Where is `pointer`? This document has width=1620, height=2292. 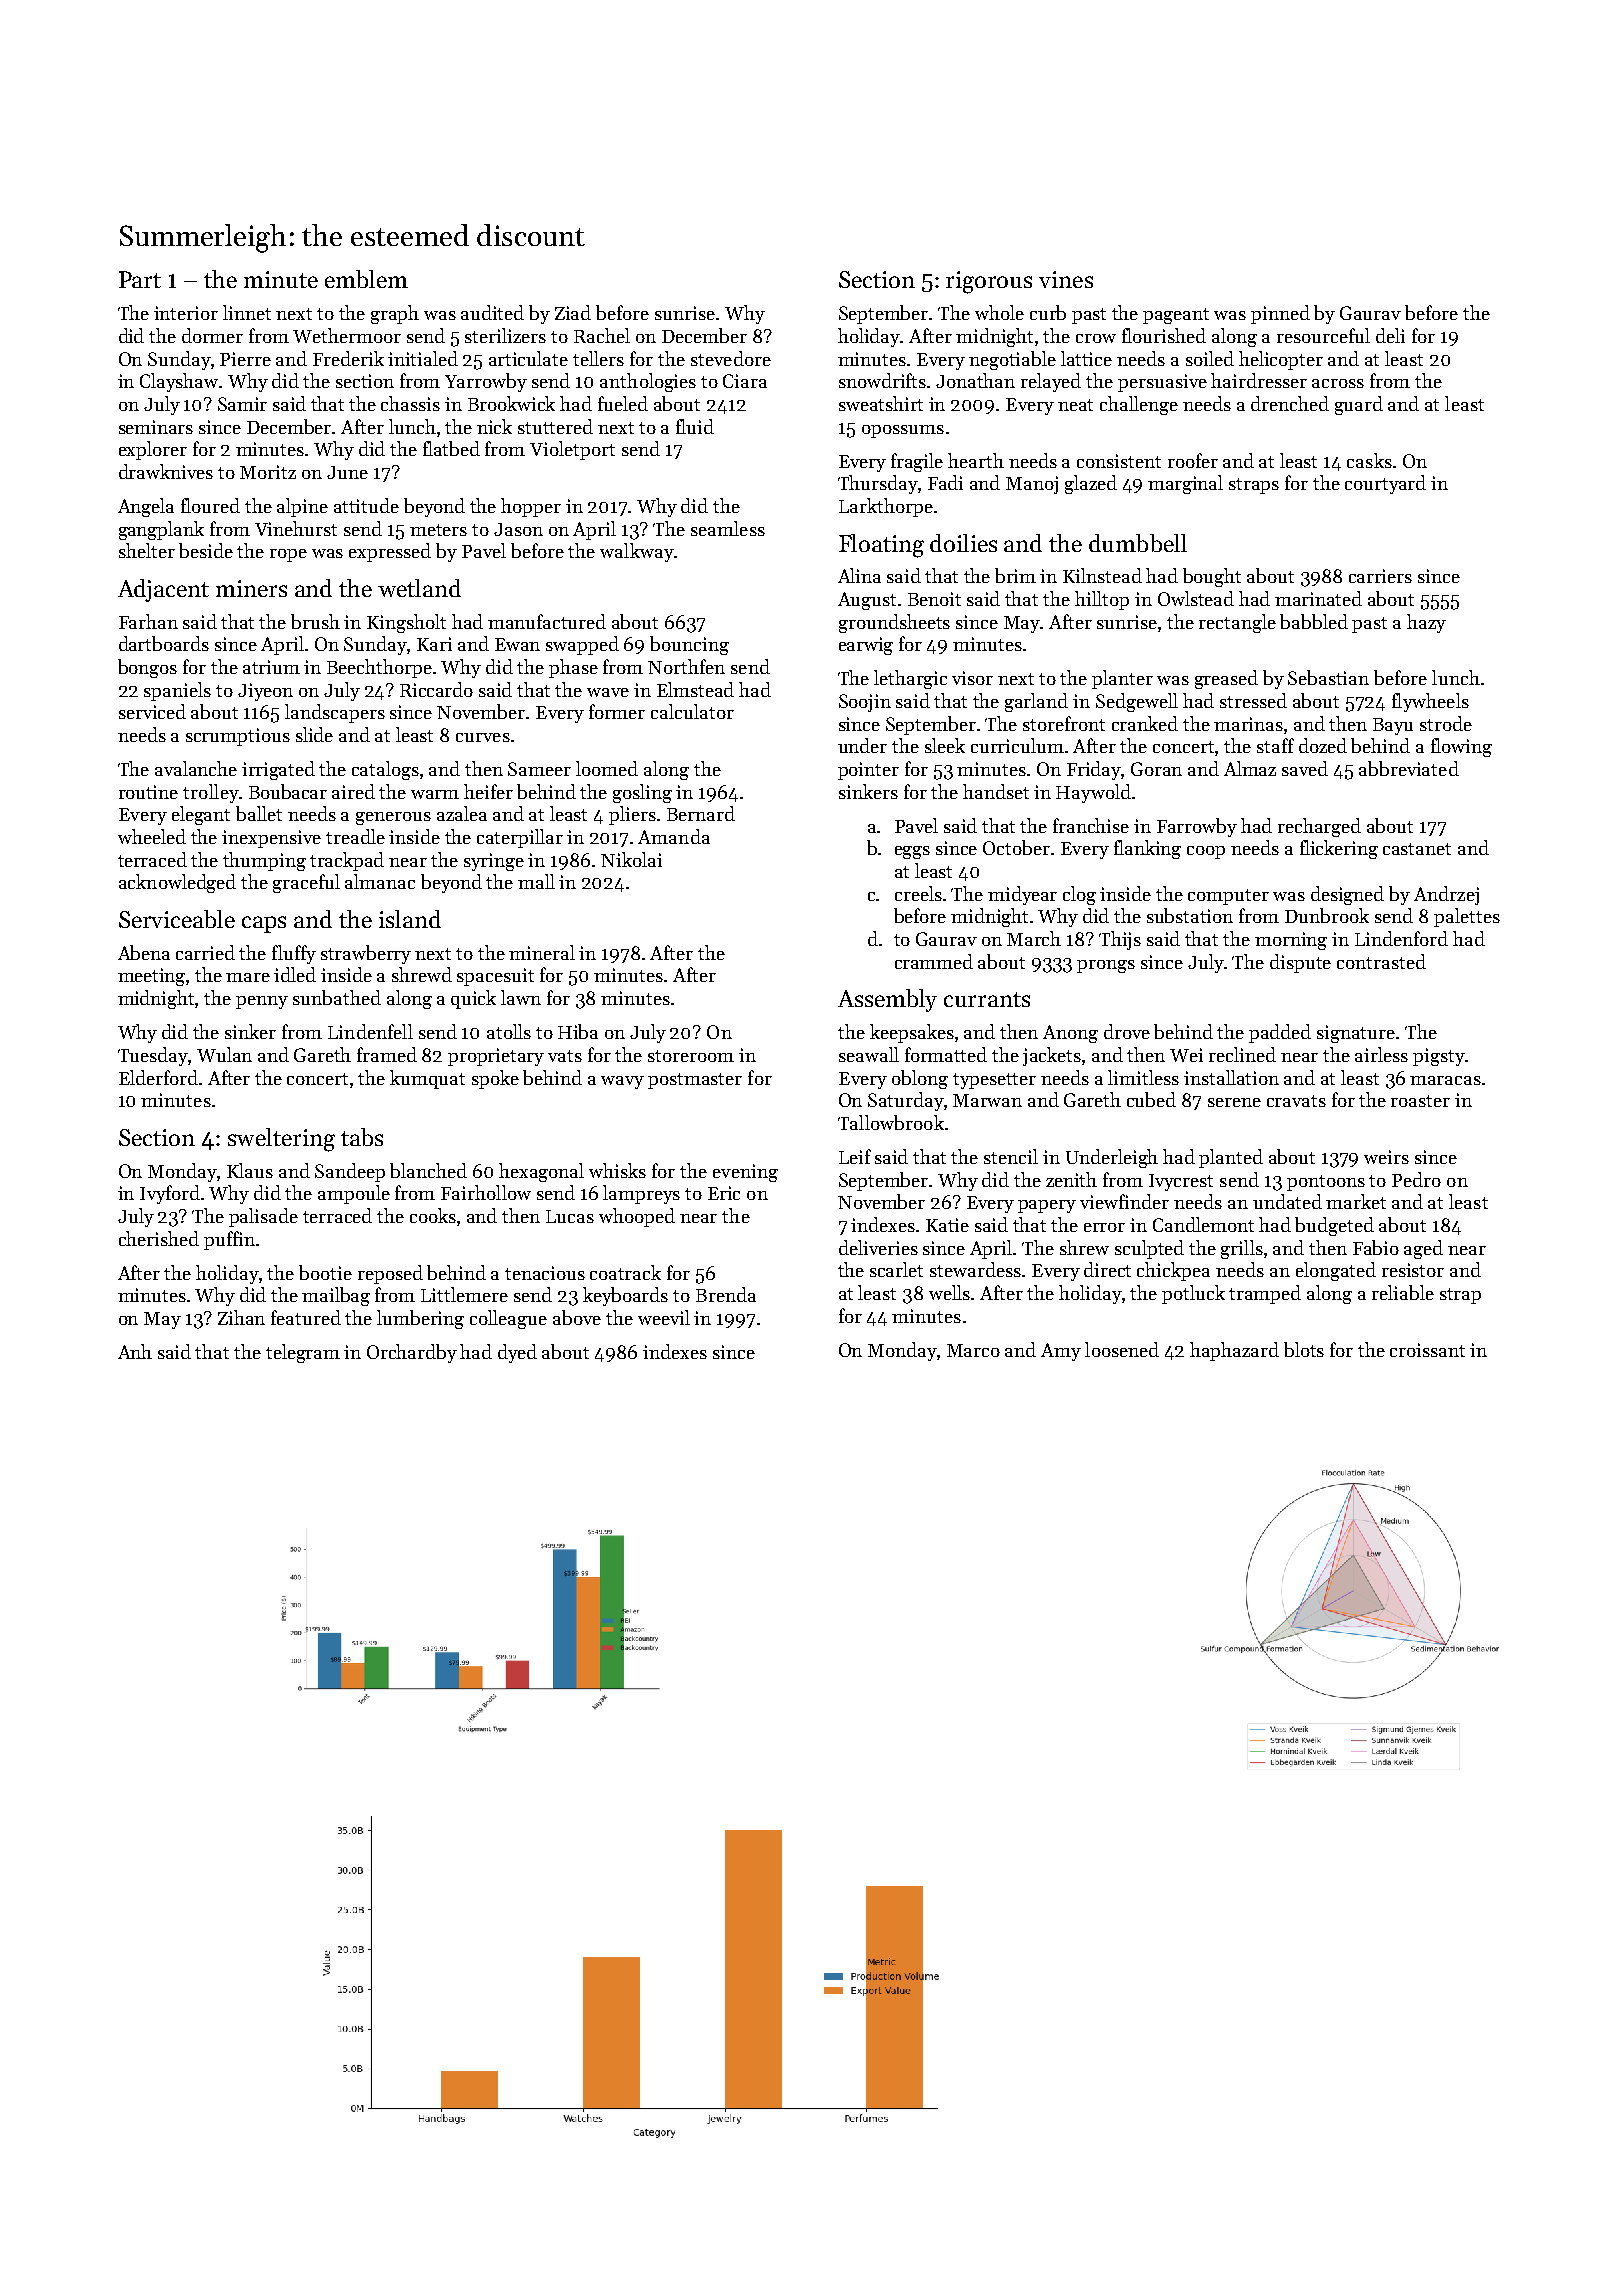 pointer is located at coordinates (868, 771).
